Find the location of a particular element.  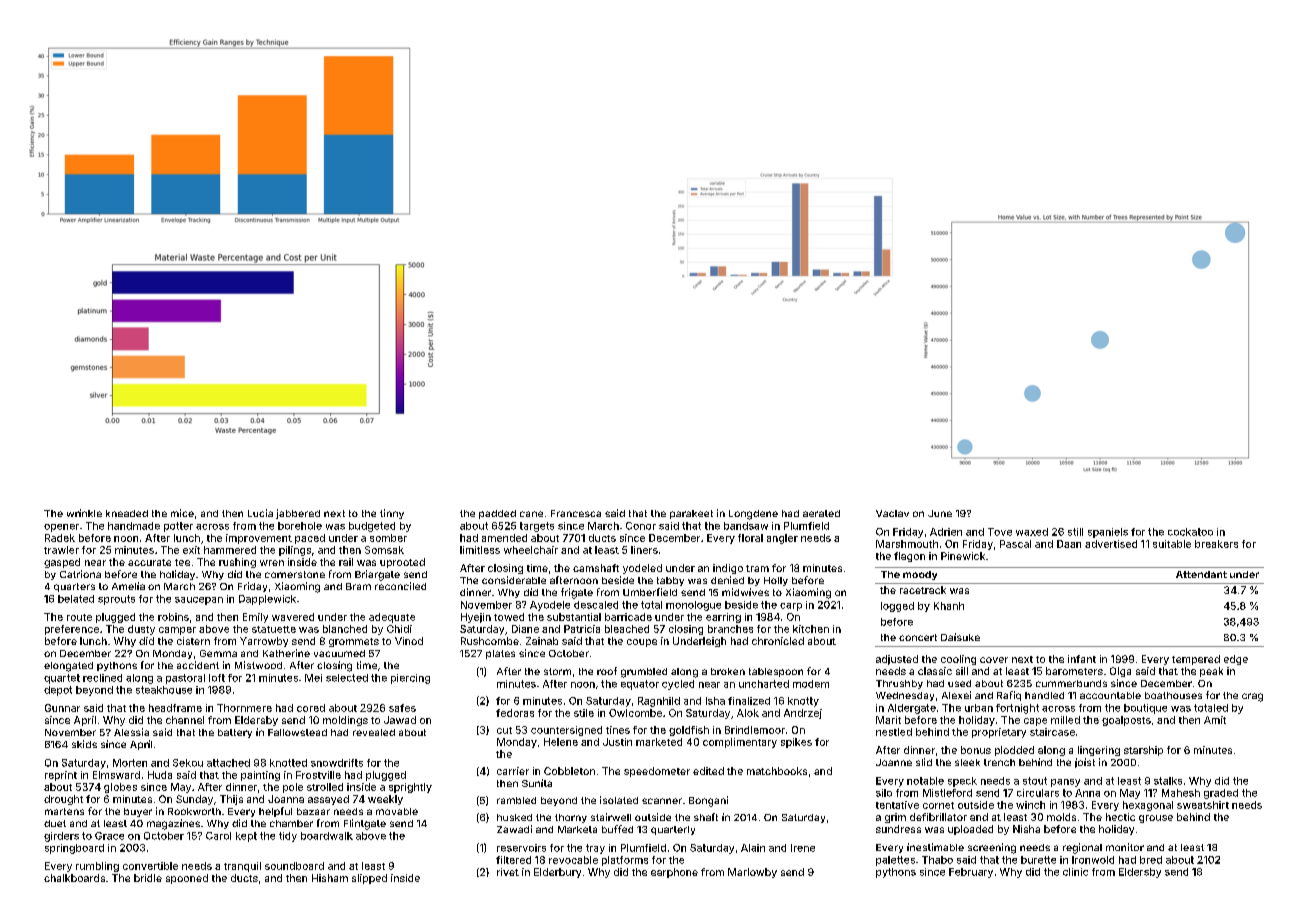

Mahesh is located at coordinates (1181, 793).
